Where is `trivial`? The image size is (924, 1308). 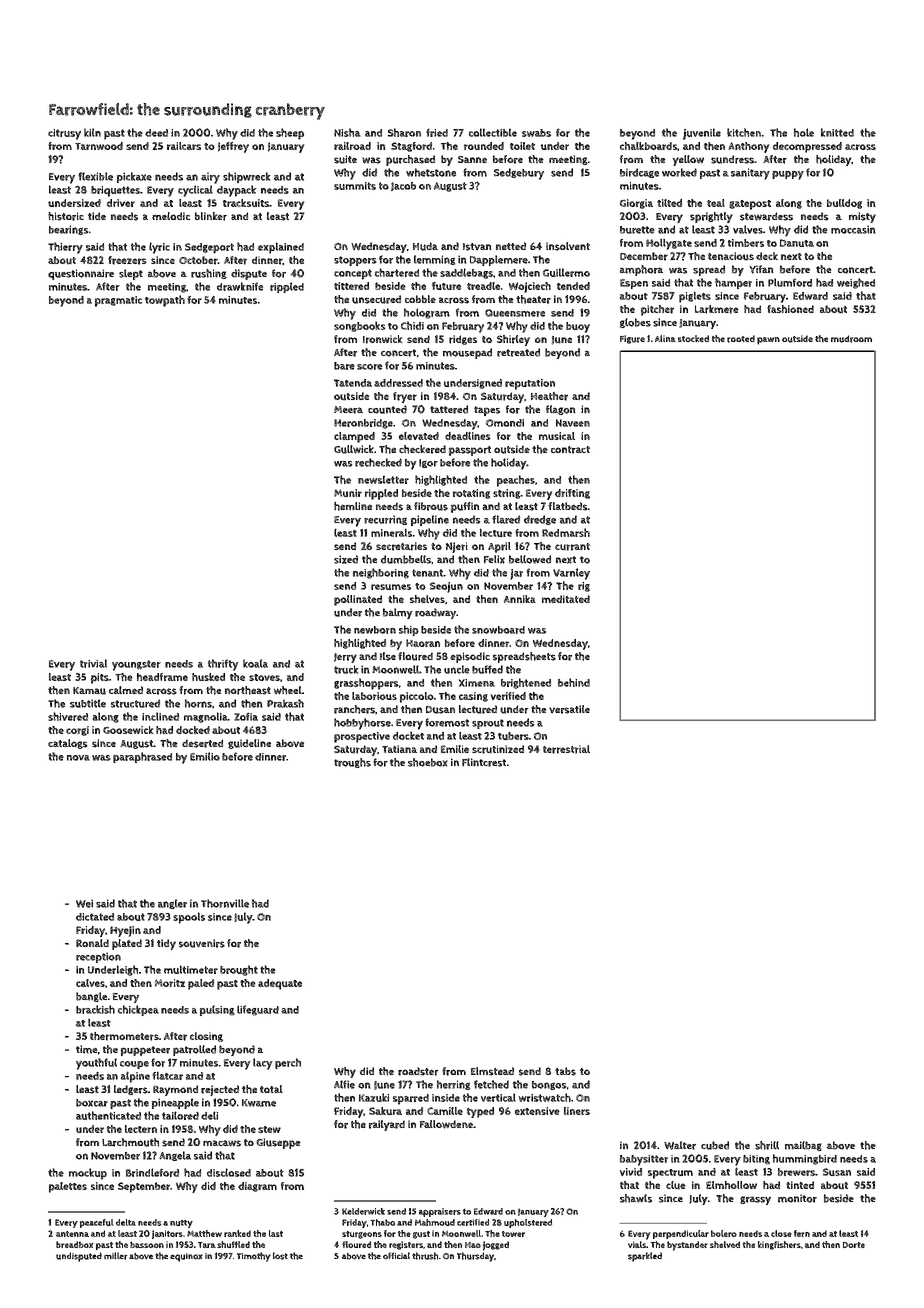
trivial is located at coordinates (93, 663).
